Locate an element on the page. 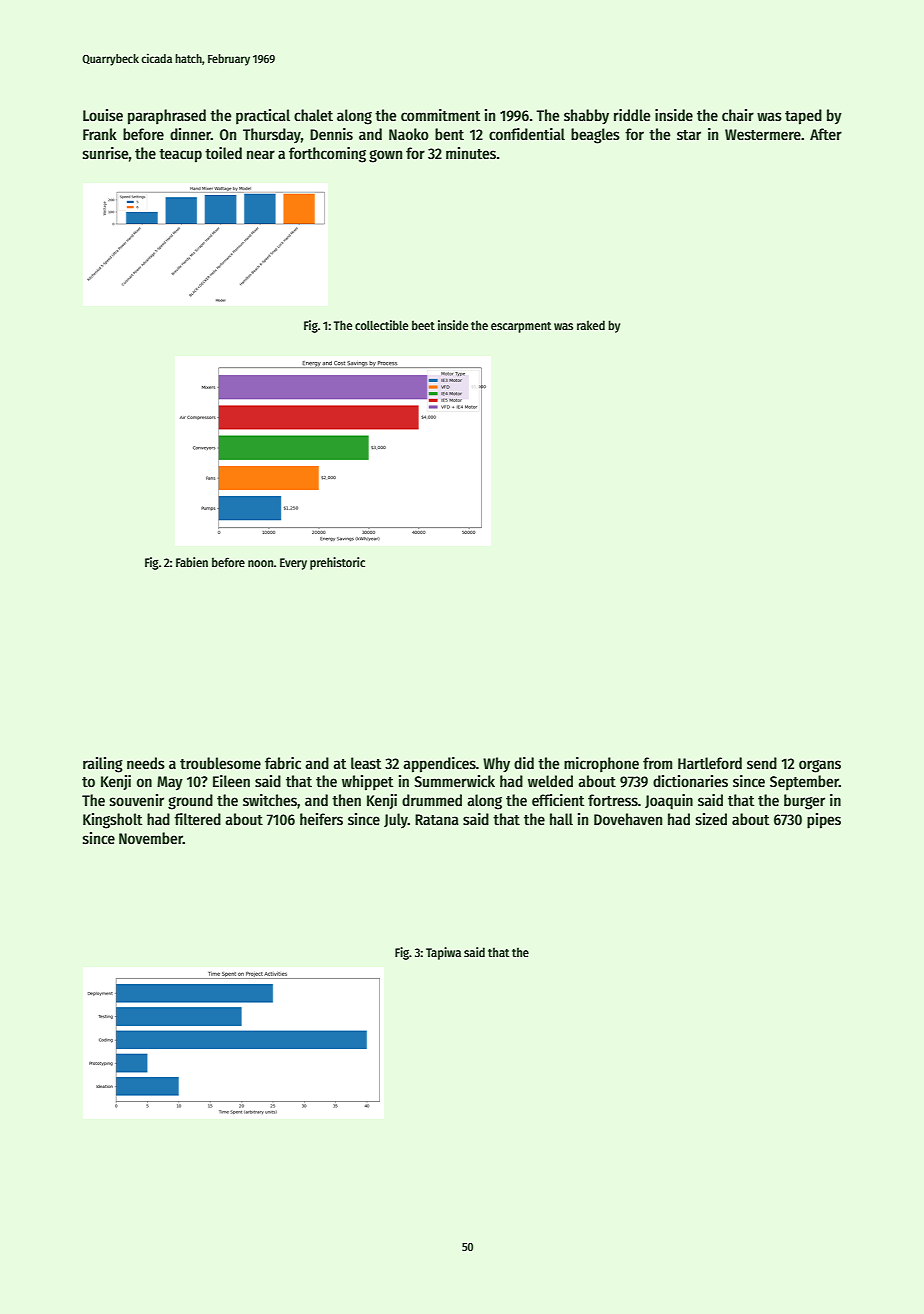 This image has height=1314, width=924. taped is located at coordinates (803, 117).
